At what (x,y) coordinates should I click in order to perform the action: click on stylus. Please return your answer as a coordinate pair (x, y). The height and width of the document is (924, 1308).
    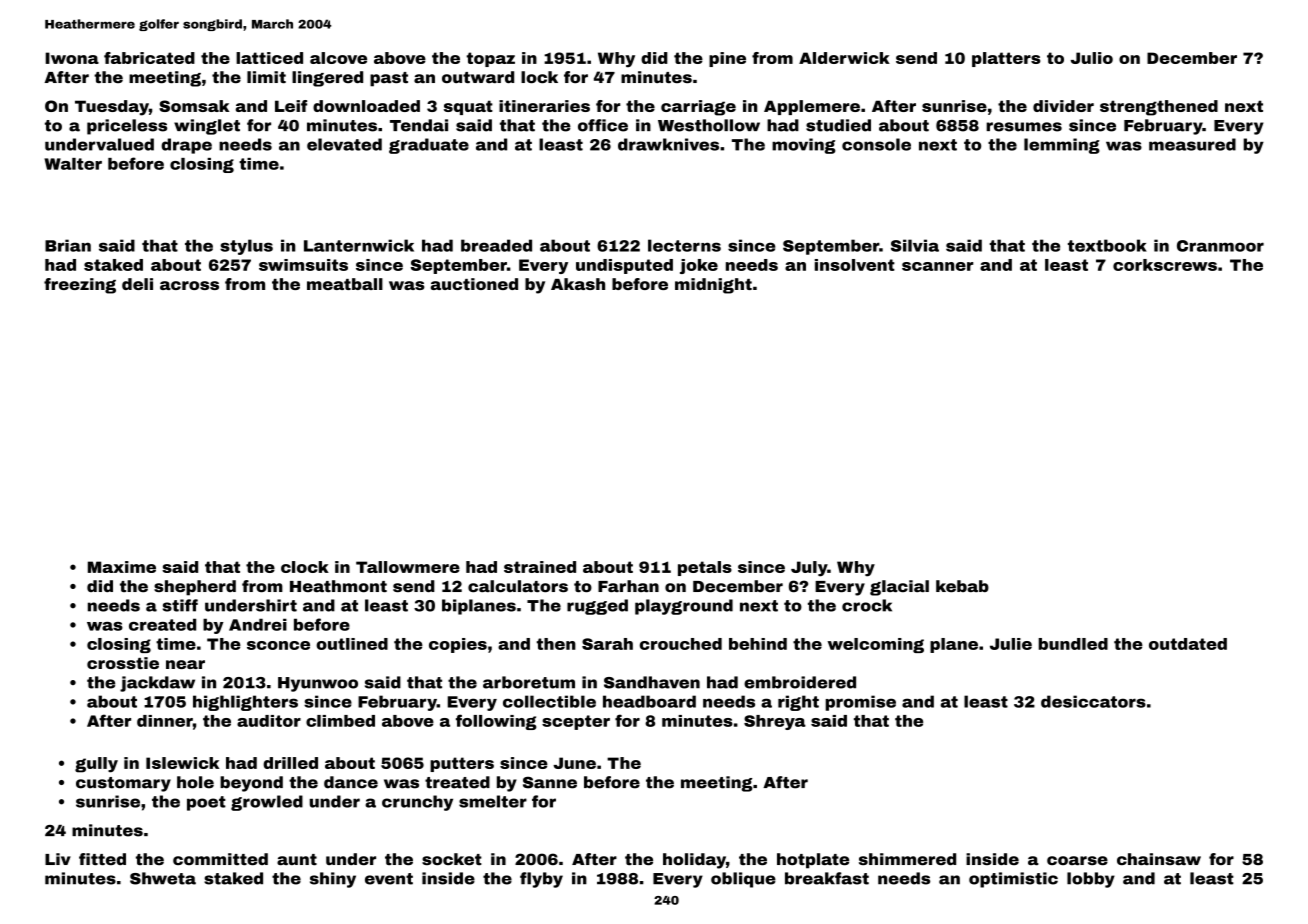
    Looking at the image, I should click on (246, 247).
